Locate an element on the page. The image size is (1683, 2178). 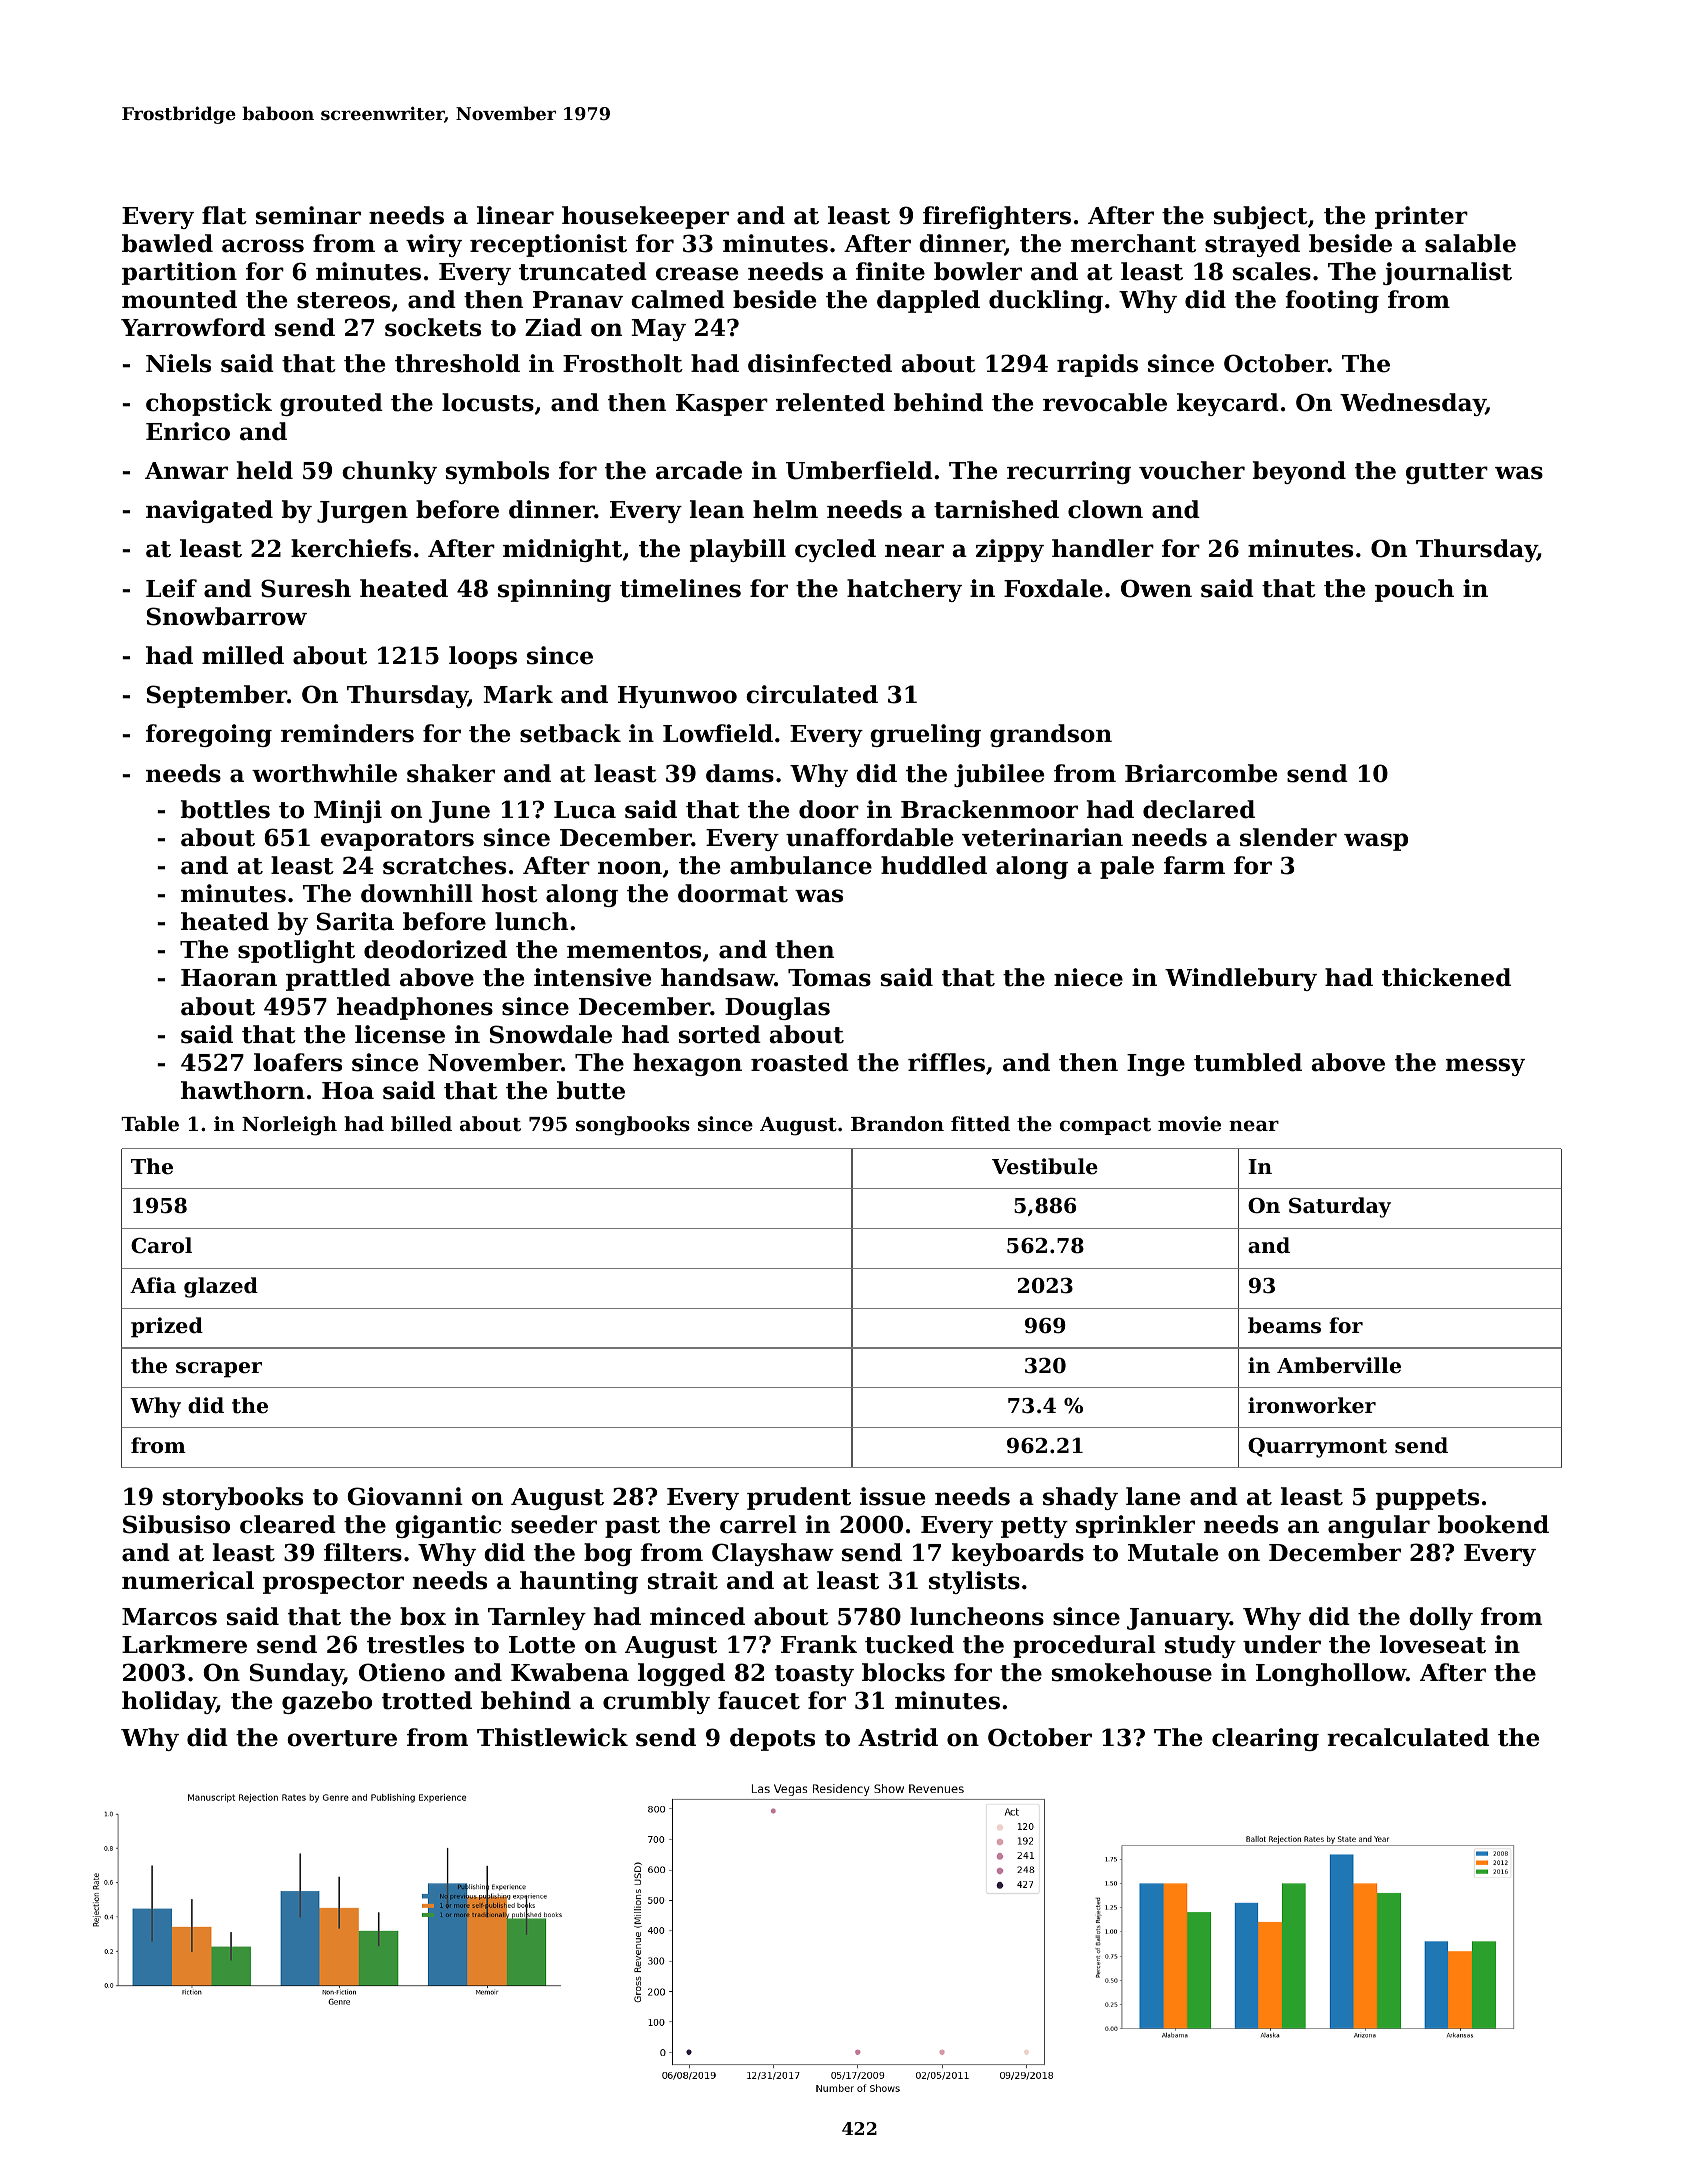
dappled is located at coordinates (928, 301).
